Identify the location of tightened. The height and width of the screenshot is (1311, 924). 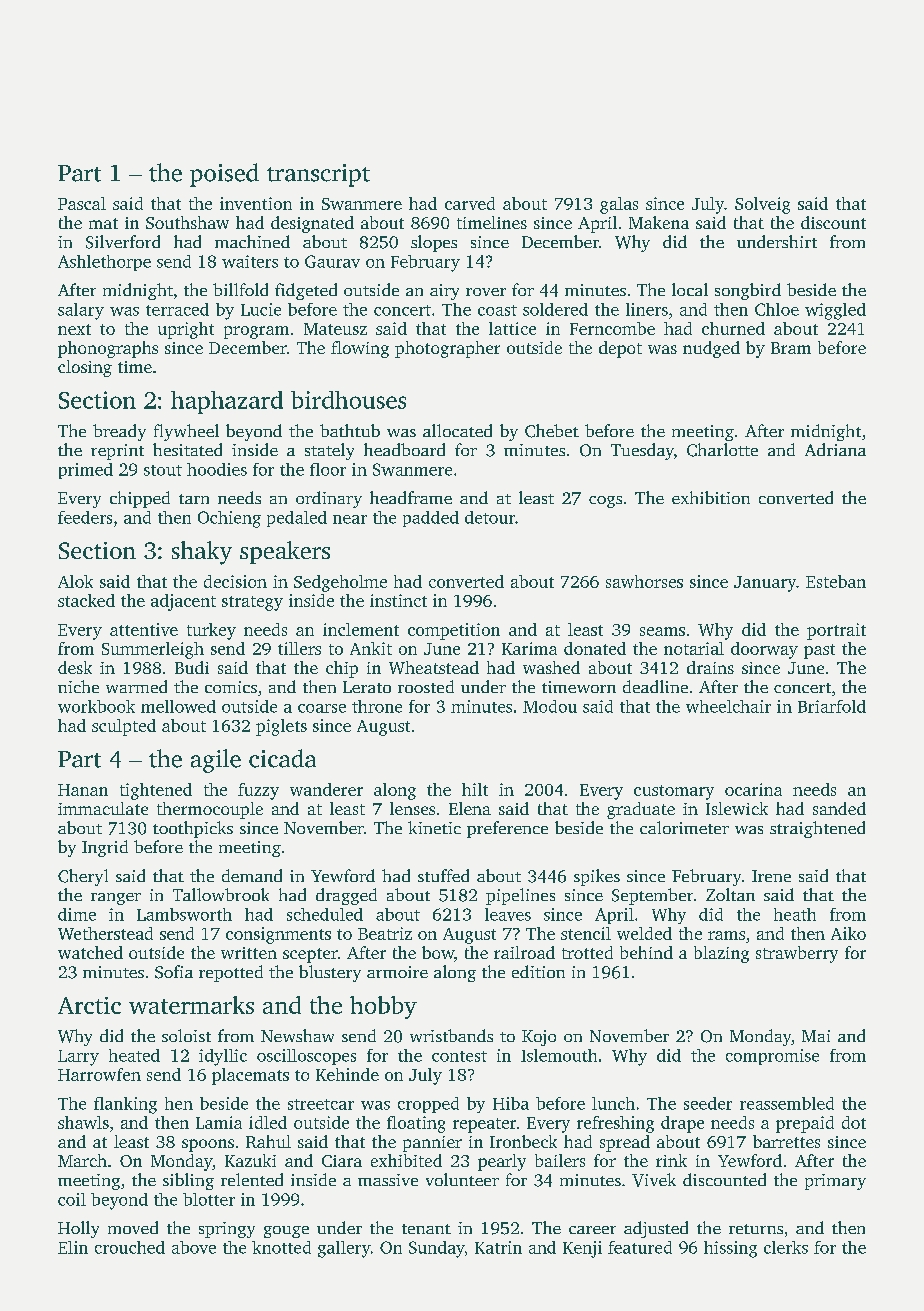
(156, 791).
